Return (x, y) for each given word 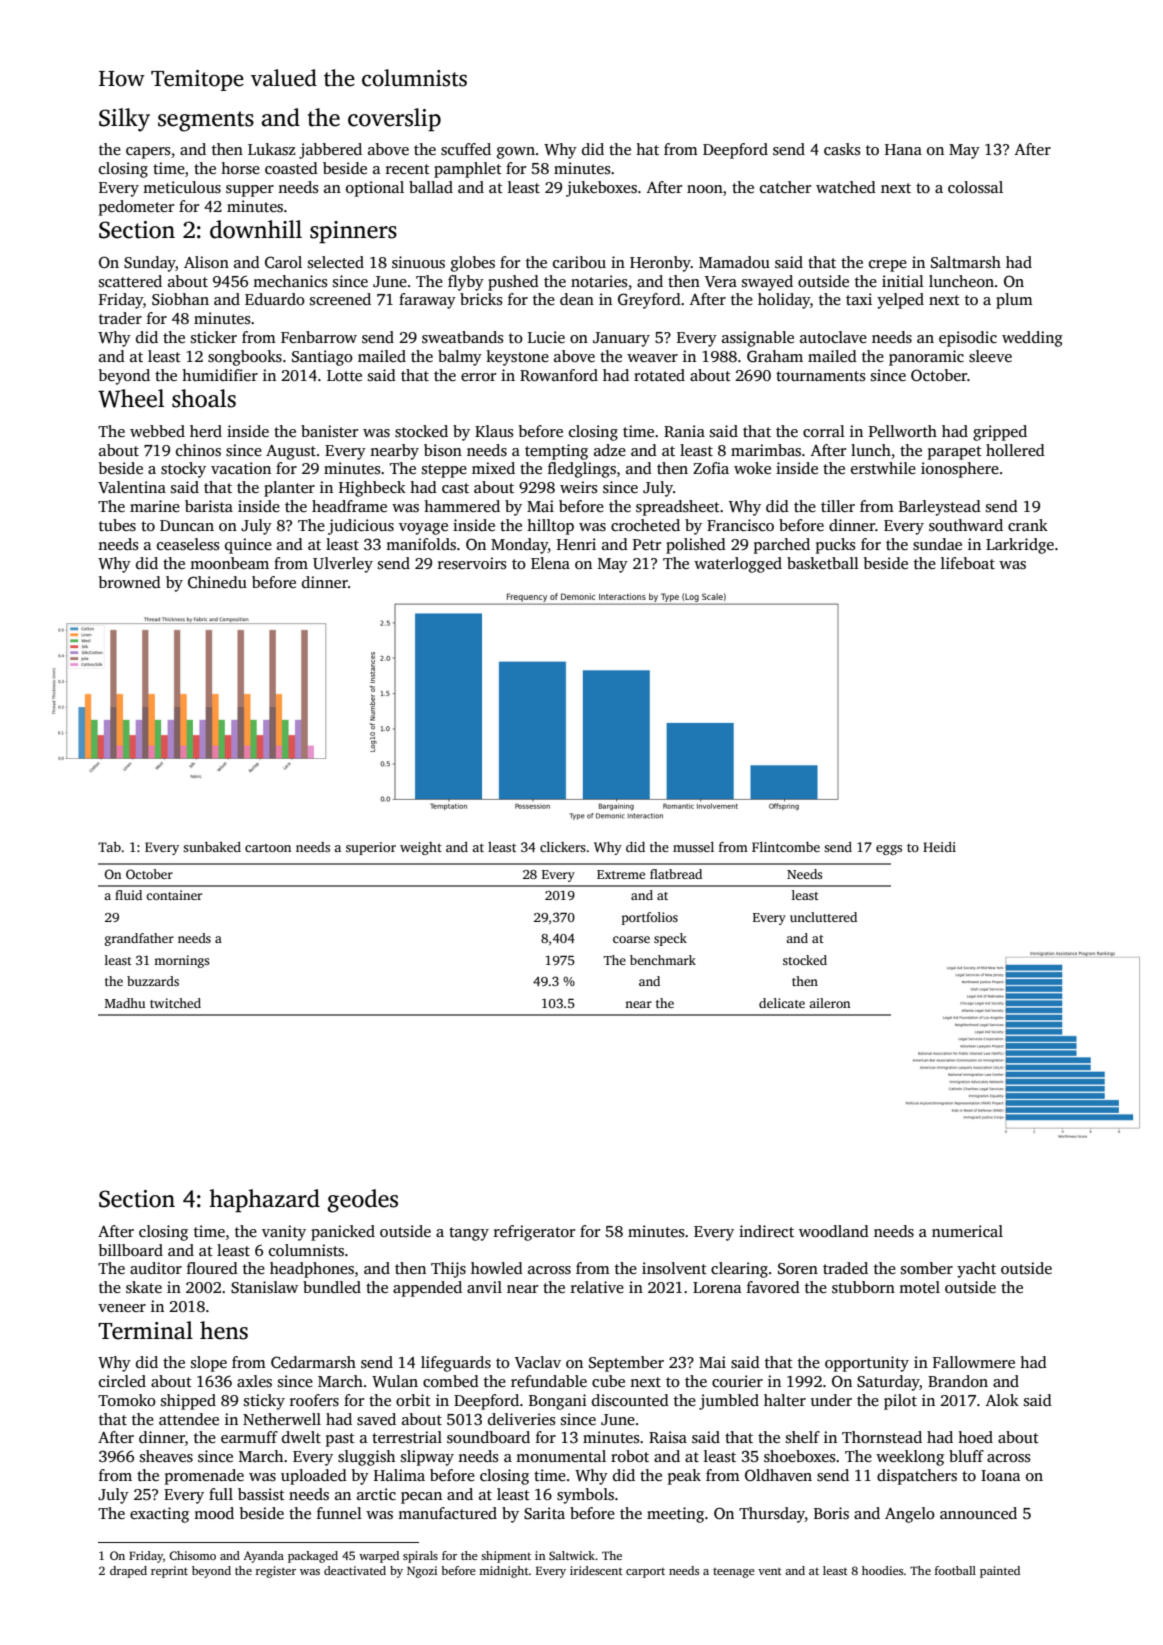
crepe (888, 266)
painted (1000, 1572)
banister (329, 431)
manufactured (447, 1513)
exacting (159, 1515)
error (478, 377)
